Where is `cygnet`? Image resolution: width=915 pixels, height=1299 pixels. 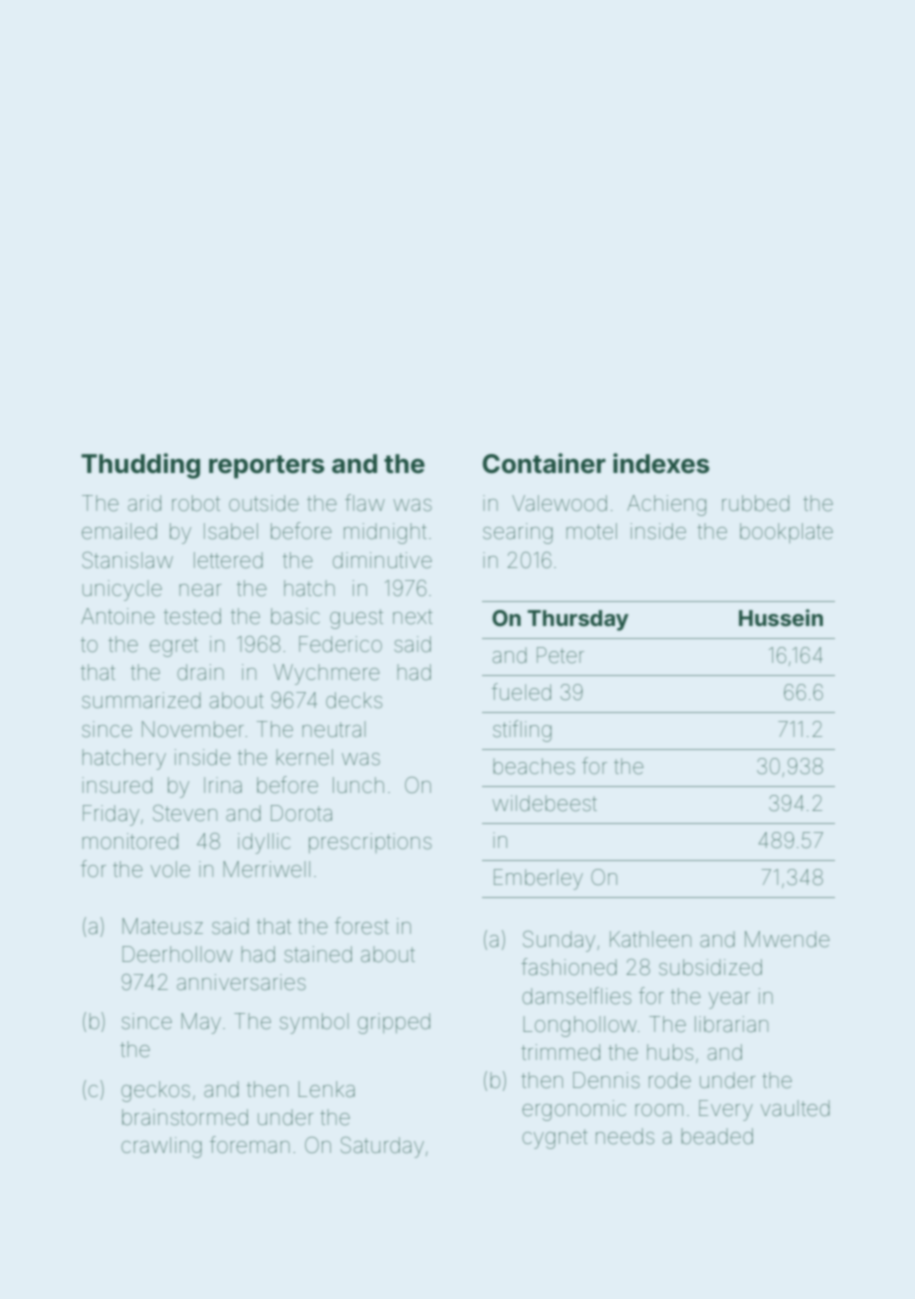 cygnet is located at coordinates (555, 1139).
